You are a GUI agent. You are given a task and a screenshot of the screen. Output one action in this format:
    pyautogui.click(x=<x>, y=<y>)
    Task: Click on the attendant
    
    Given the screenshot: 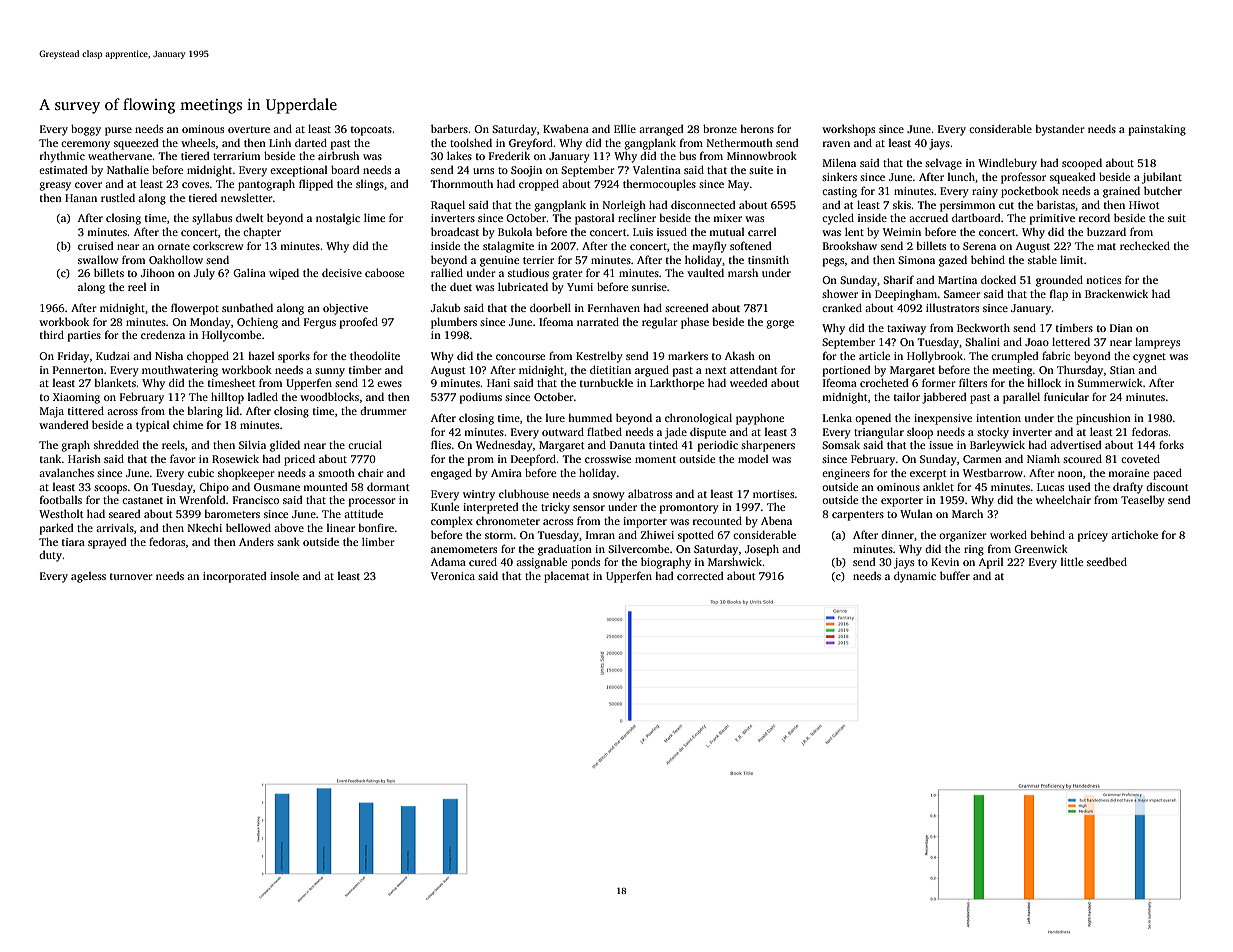 What is the action you would take?
    pyautogui.click(x=754, y=369)
